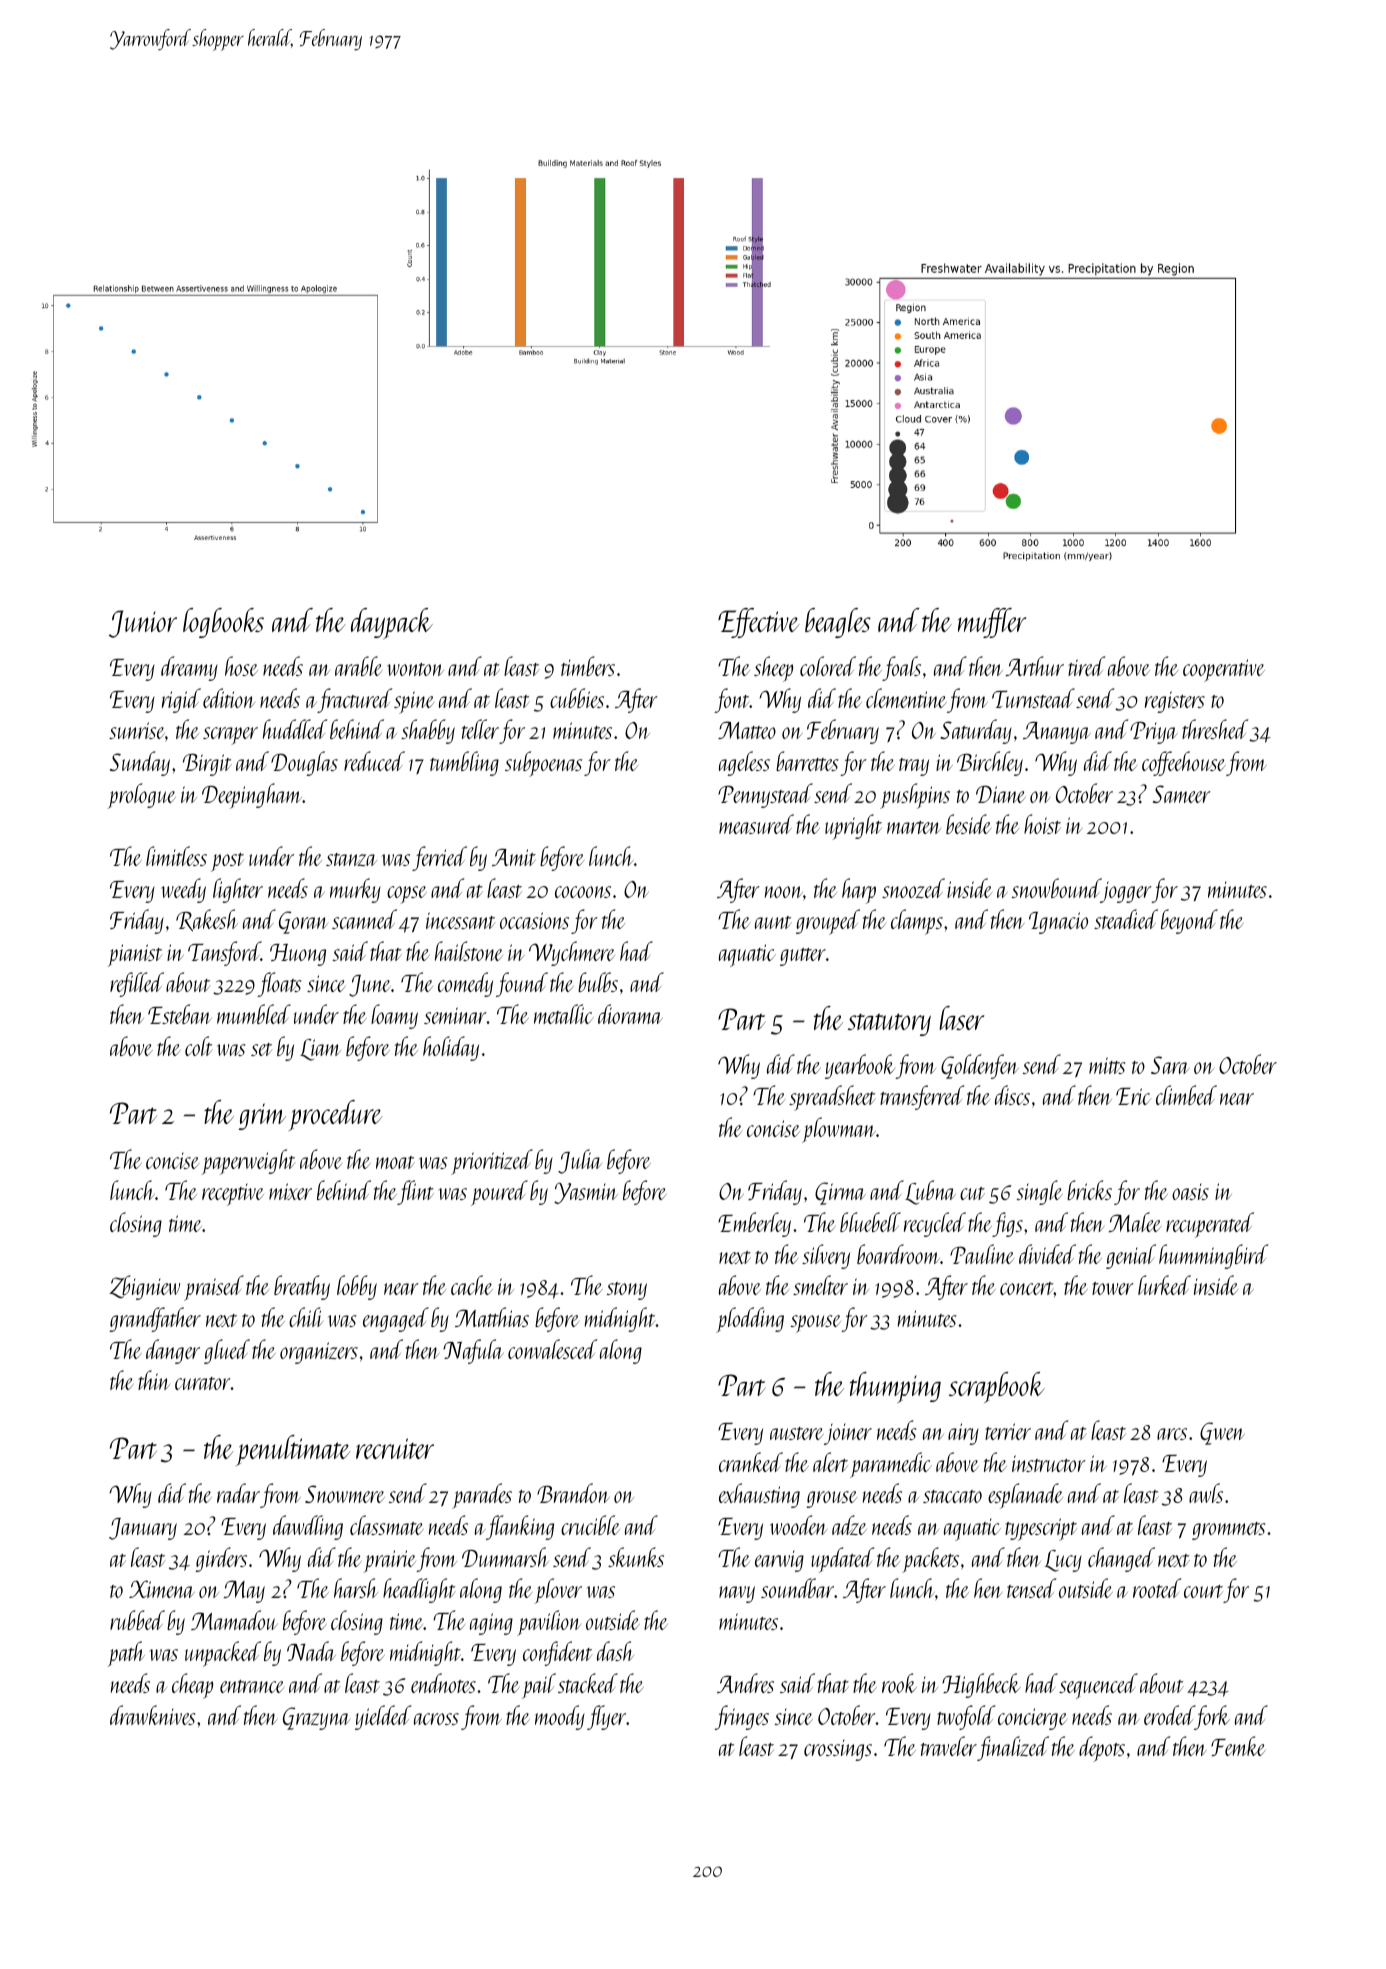 The width and height of the screenshot is (1386, 1969). I want to click on penultimate, so click(293, 1450).
